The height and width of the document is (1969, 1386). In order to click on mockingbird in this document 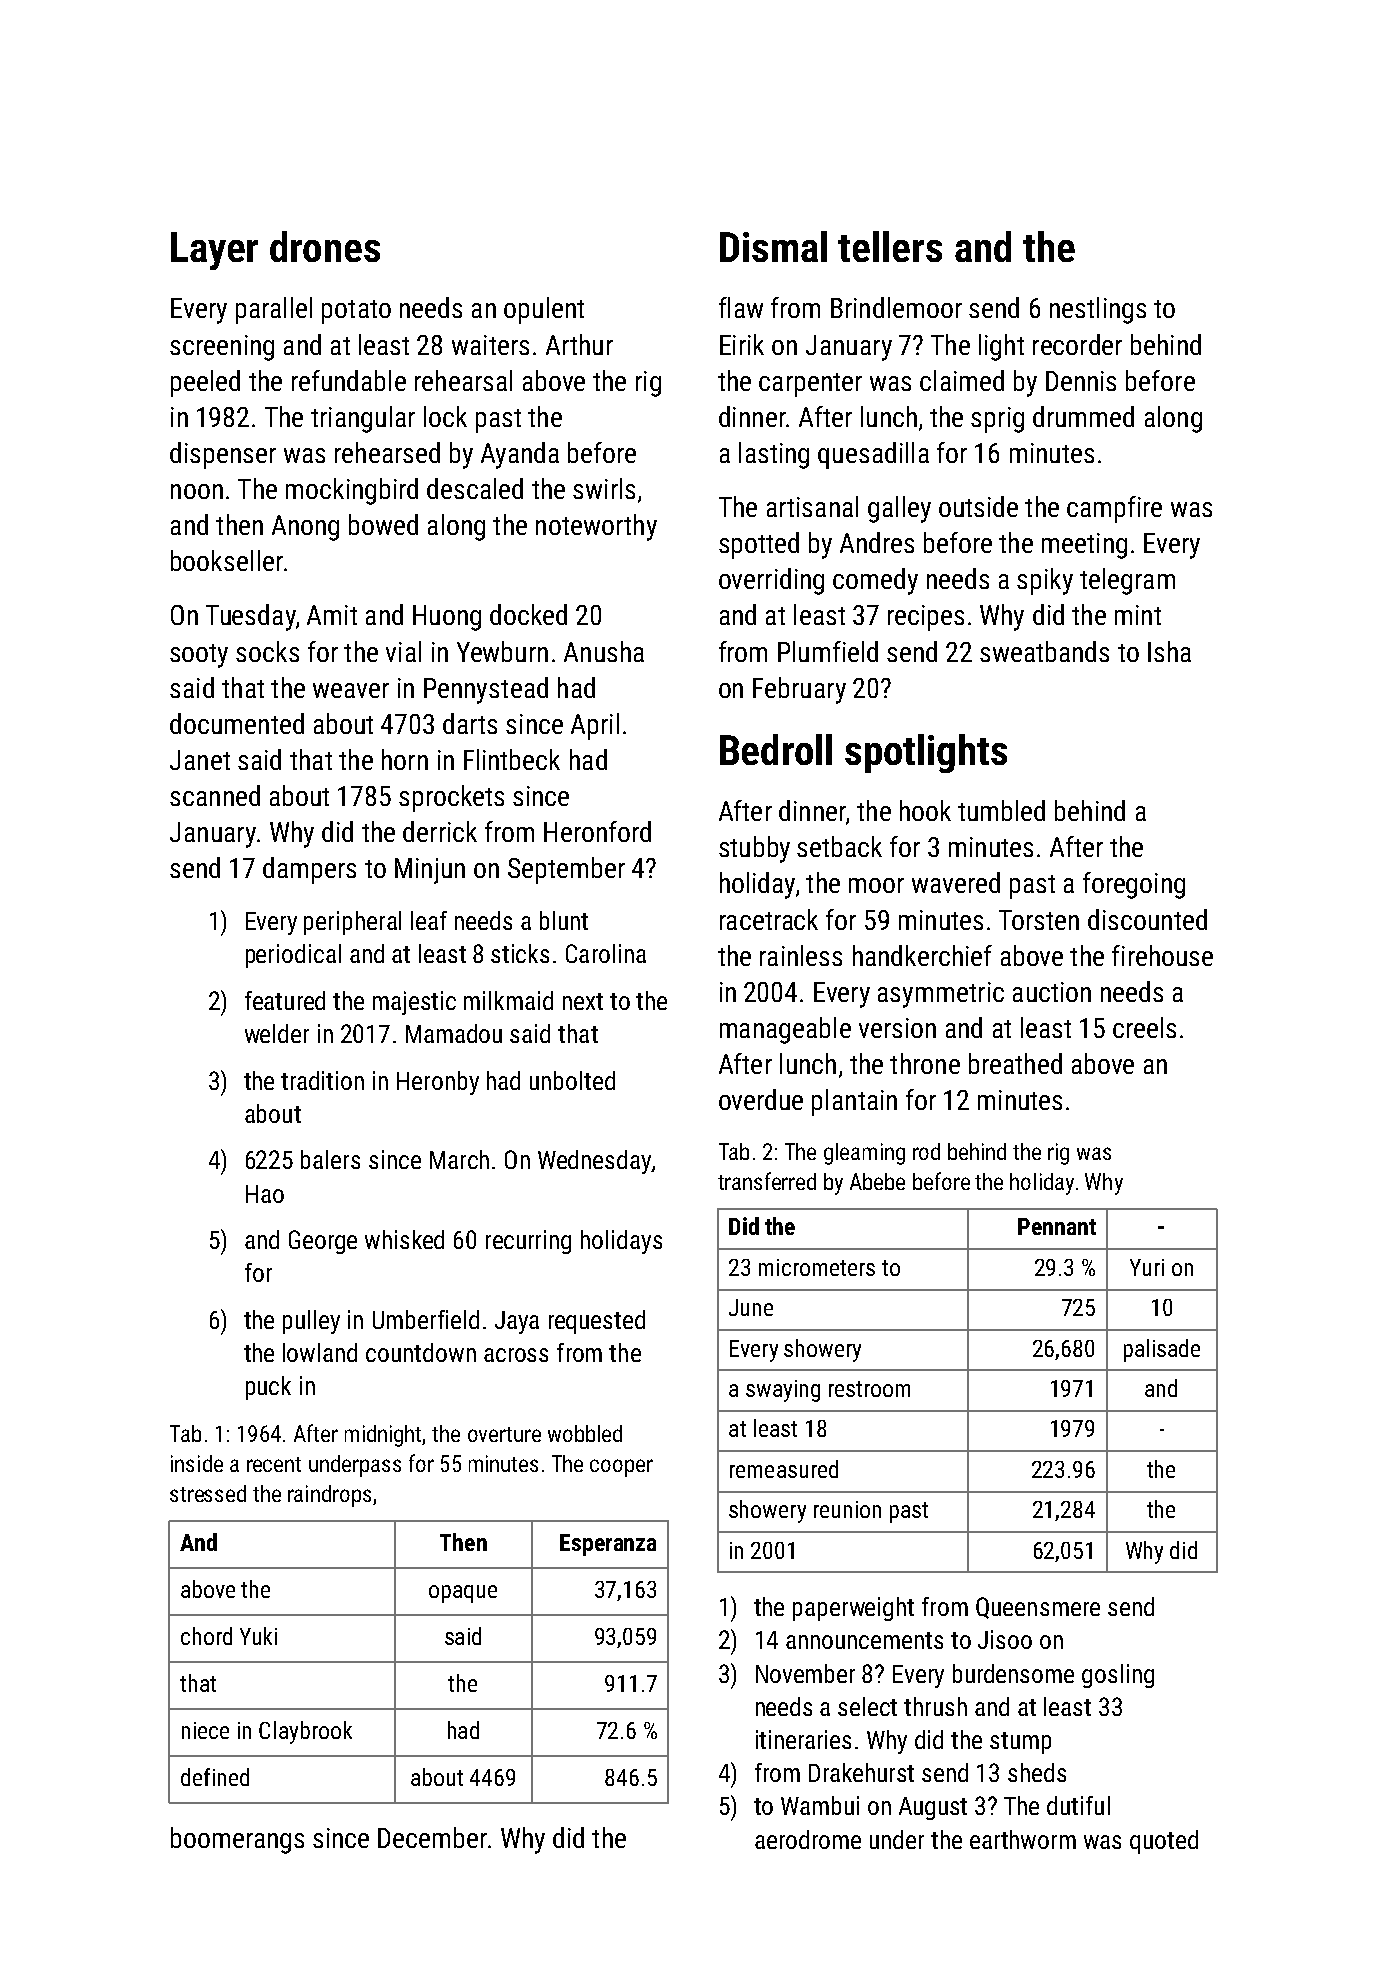, I will do `click(352, 491)`.
